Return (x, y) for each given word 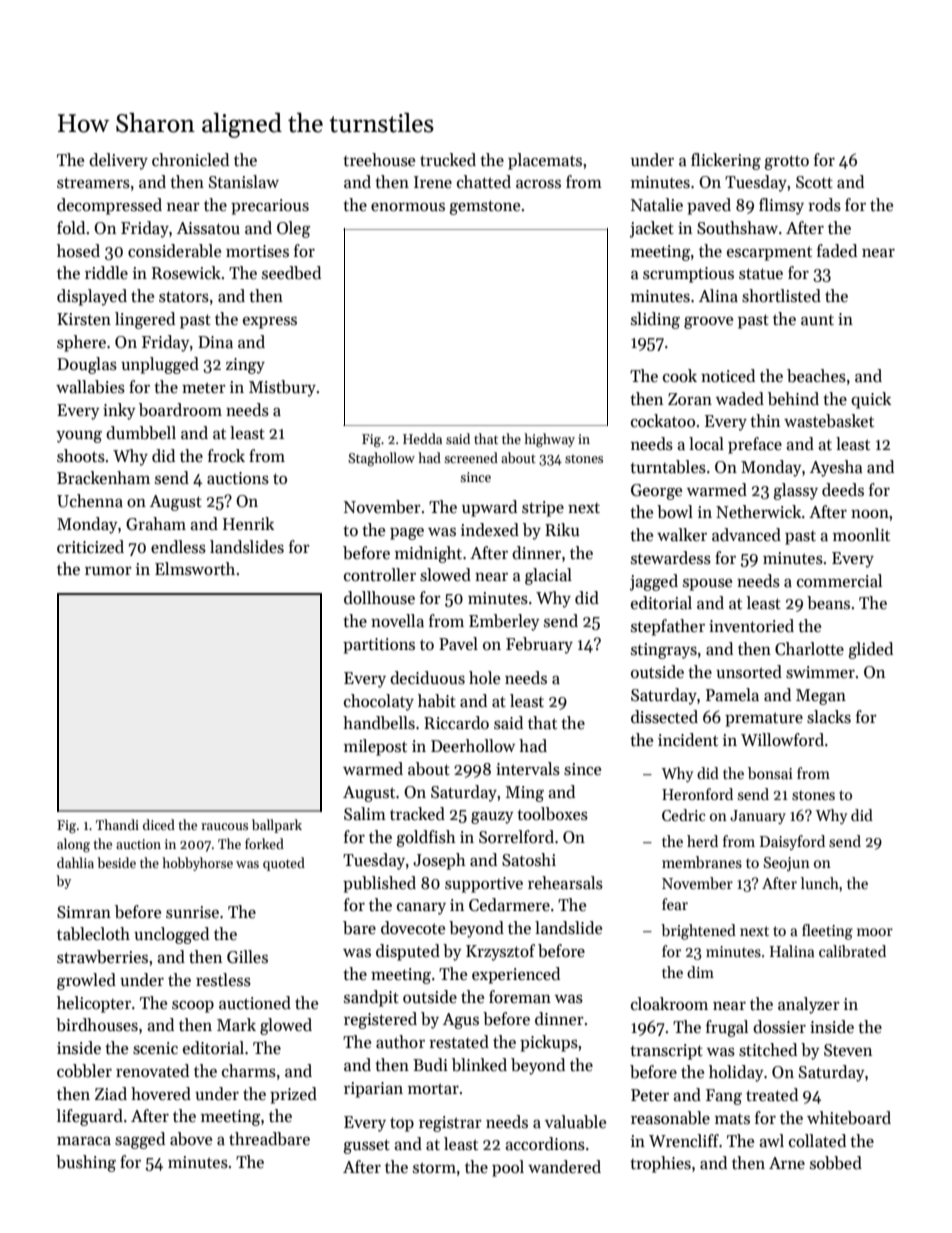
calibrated (852, 951)
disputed (408, 952)
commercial (839, 581)
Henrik (248, 523)
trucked (448, 160)
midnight (428, 554)
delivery (118, 161)
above (191, 1139)
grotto (786, 162)
